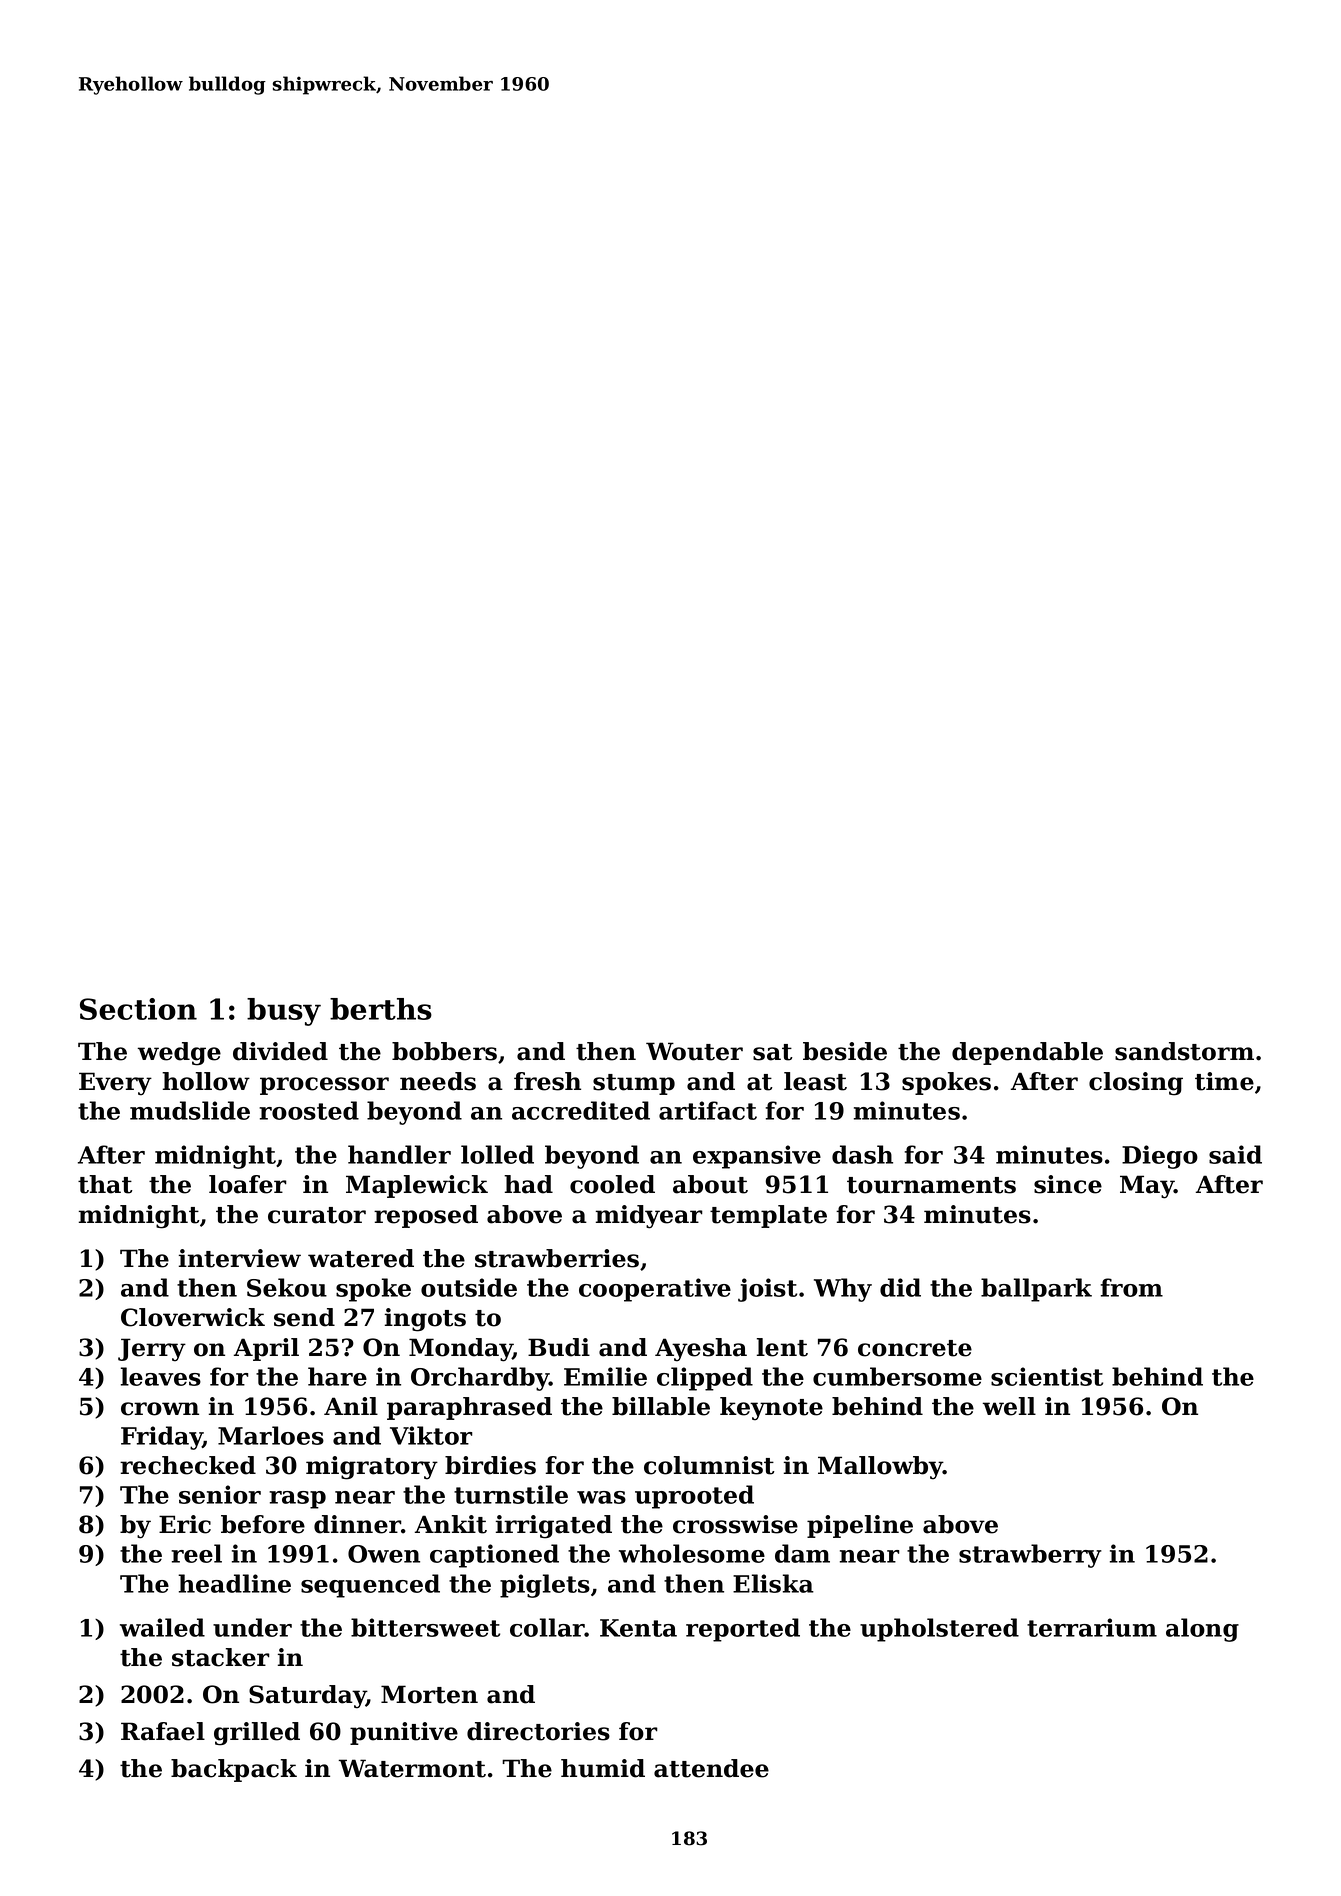  I want to click on billable, so click(661, 1406).
